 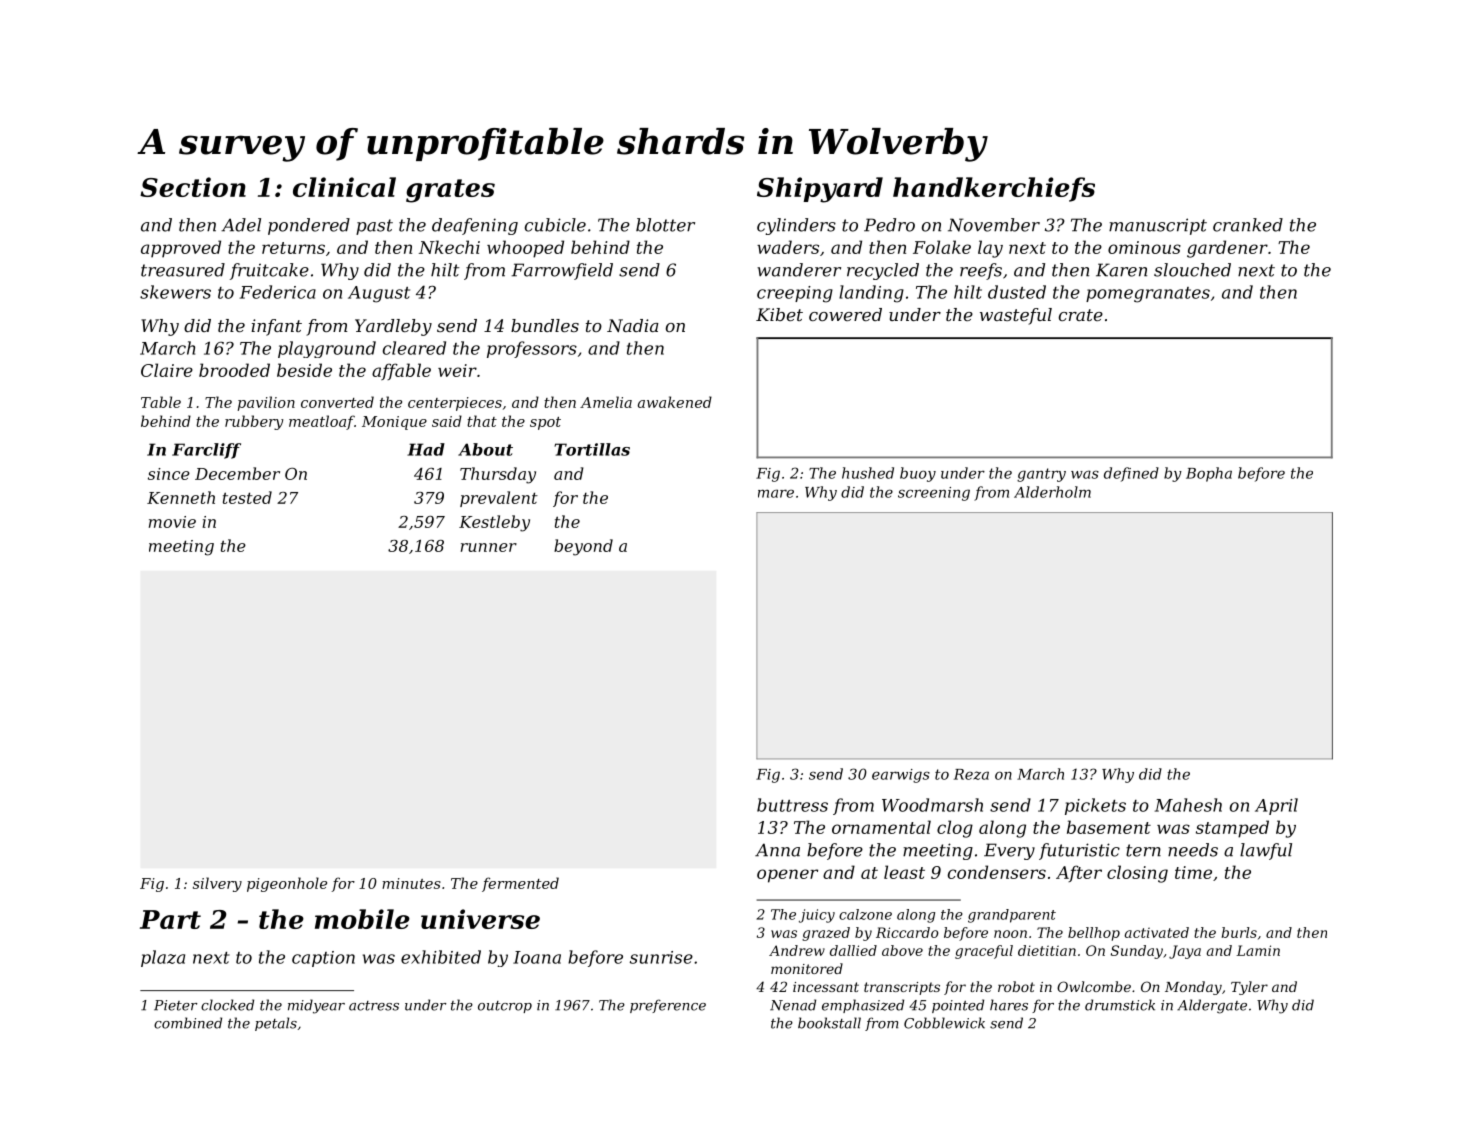 What do you see at coordinates (868, 473) in the document?
I see `hushed` at bounding box center [868, 473].
